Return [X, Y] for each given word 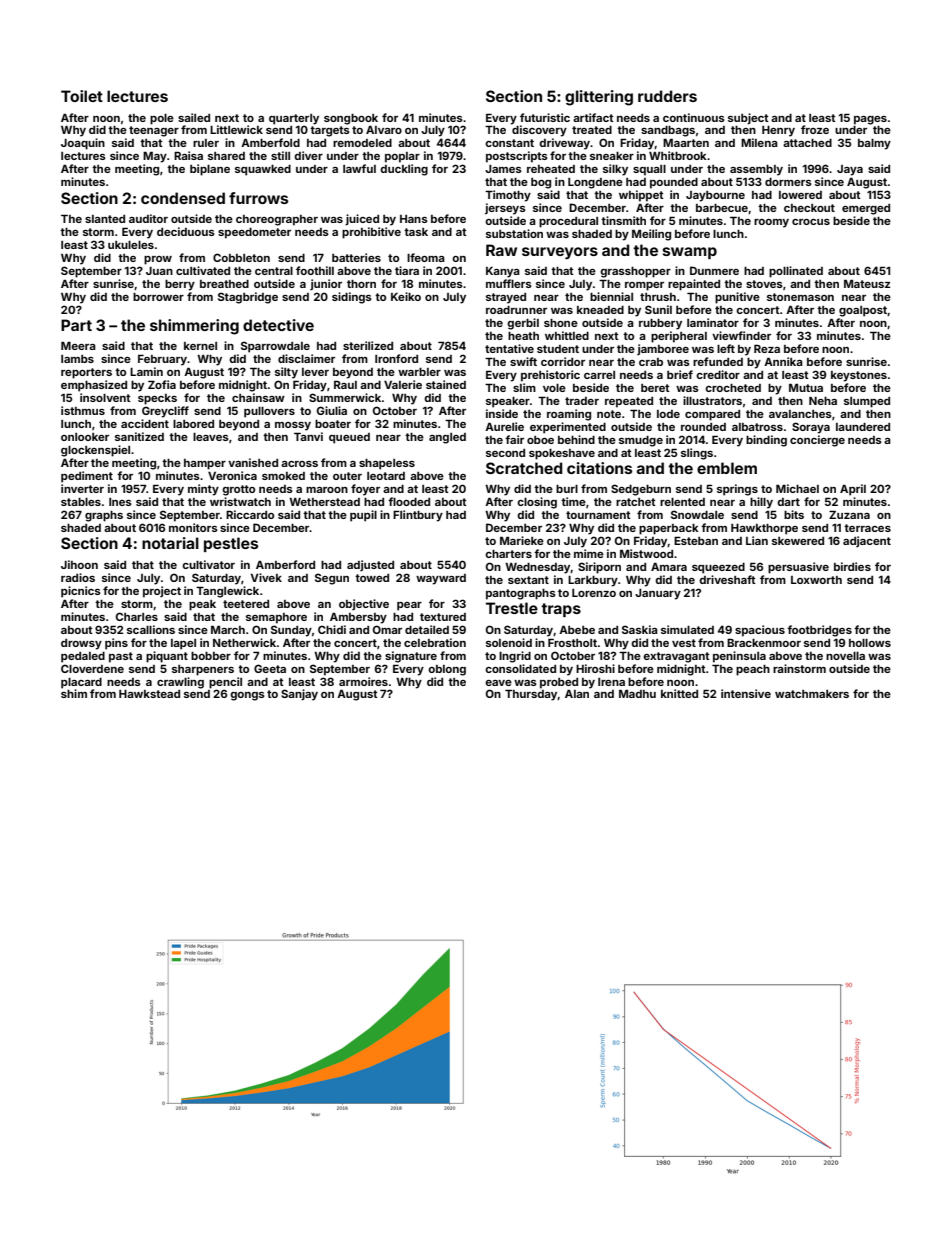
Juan [159, 271]
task [416, 232]
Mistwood [646, 553]
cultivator [208, 564]
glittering [599, 98]
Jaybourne [715, 196]
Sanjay [299, 695]
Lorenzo [594, 593]
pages [870, 120]
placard [81, 683]
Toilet [82, 96]
